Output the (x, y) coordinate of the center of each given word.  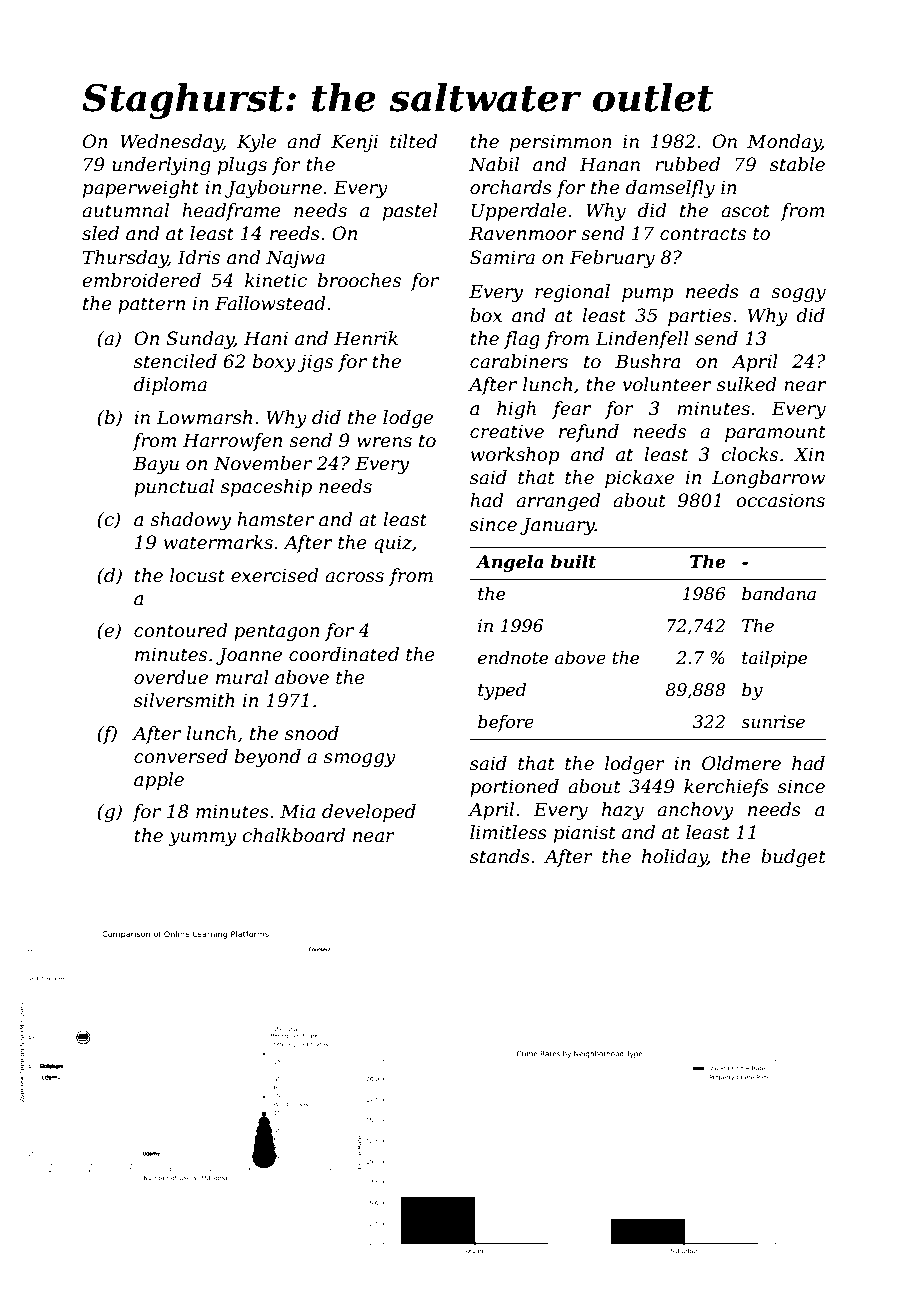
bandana (779, 594)
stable (797, 164)
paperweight (141, 189)
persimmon (561, 143)
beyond (268, 758)
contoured (181, 630)
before (506, 723)
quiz (393, 544)
